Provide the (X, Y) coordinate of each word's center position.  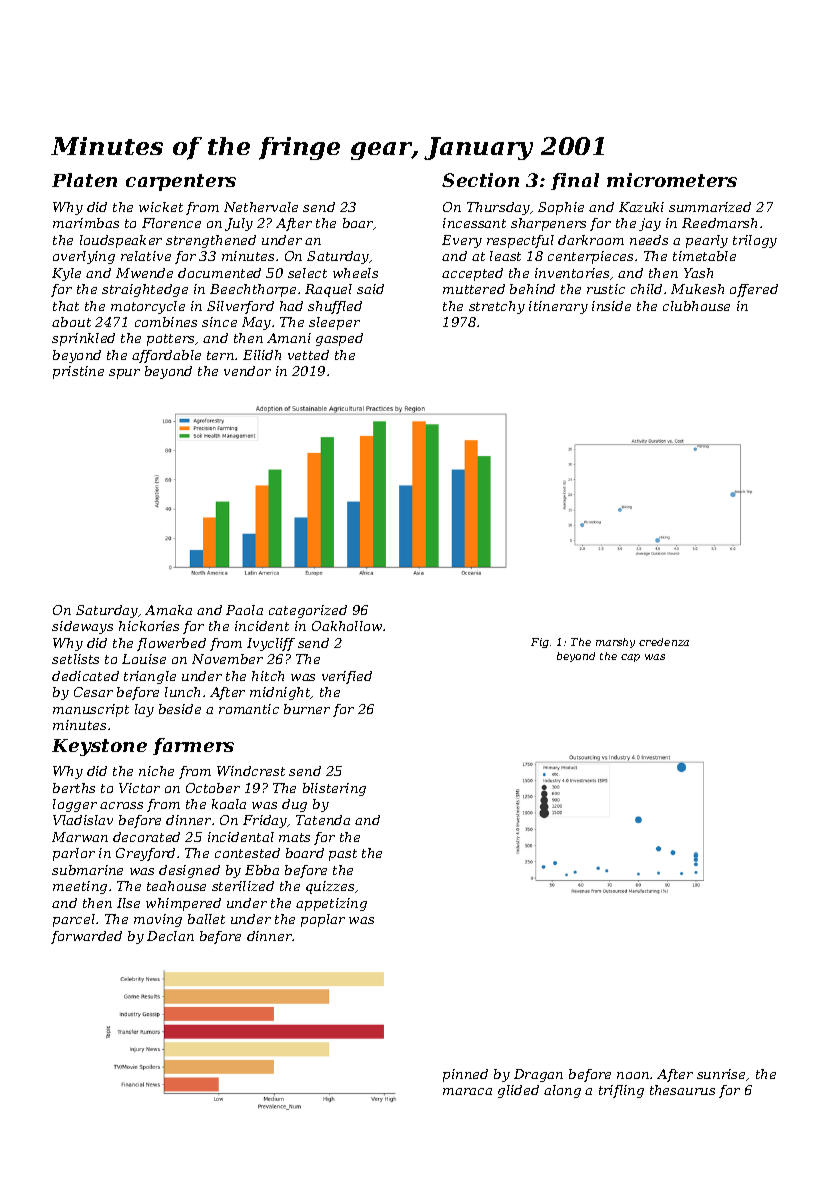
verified (347, 677)
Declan (170, 936)
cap (630, 658)
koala (229, 804)
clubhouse (696, 306)
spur (124, 374)
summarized (710, 207)
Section (480, 180)
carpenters (181, 182)
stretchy (497, 307)
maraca (467, 1091)
